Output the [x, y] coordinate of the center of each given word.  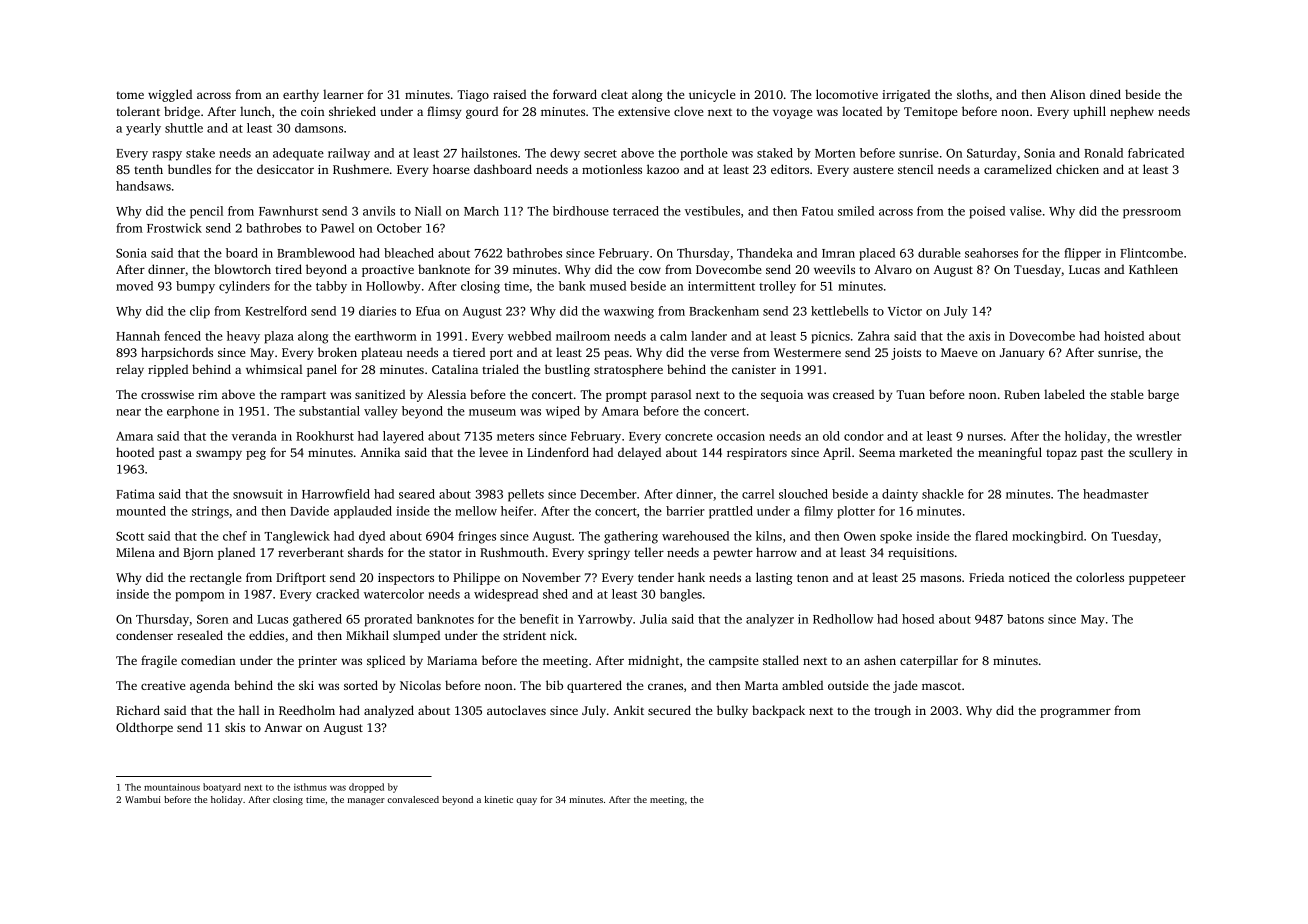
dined [1105, 94]
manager [366, 801]
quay [526, 801]
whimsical [274, 369]
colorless [1100, 577]
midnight [653, 661]
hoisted [1124, 336]
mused [608, 286]
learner [343, 94]
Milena [135, 552]
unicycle [712, 95]
